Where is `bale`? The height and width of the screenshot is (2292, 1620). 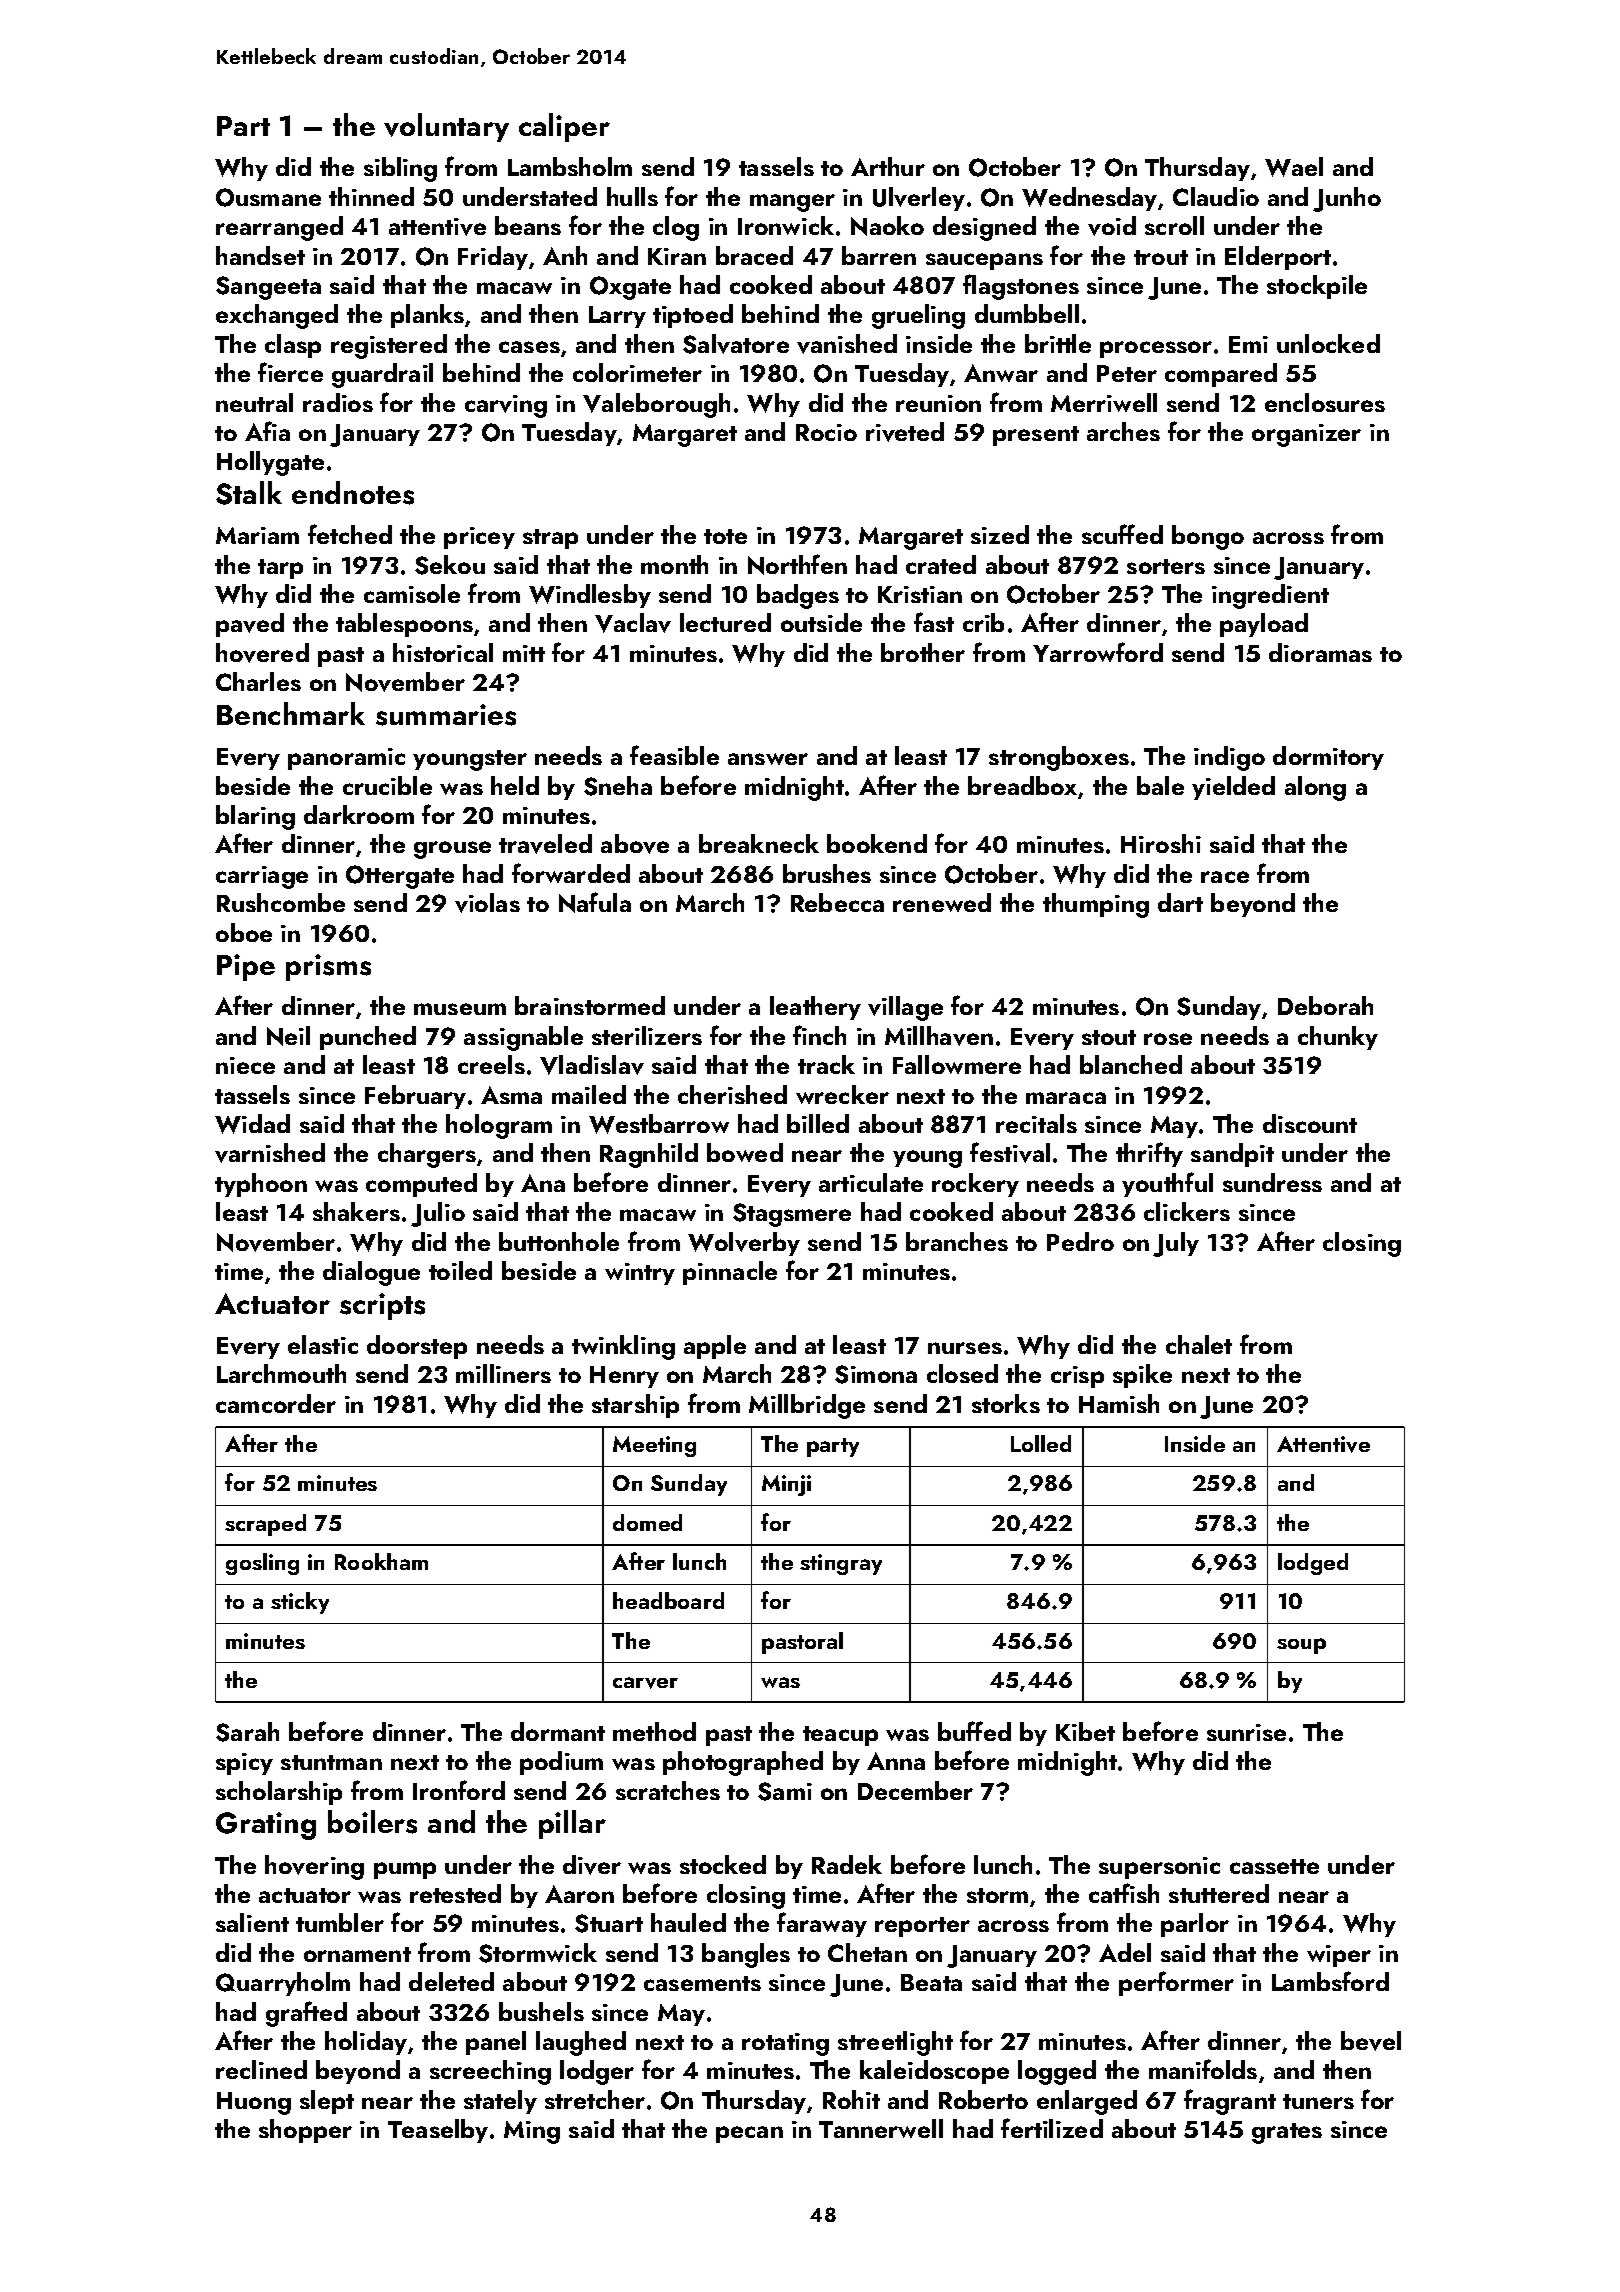 bale is located at coordinates (1160, 785).
